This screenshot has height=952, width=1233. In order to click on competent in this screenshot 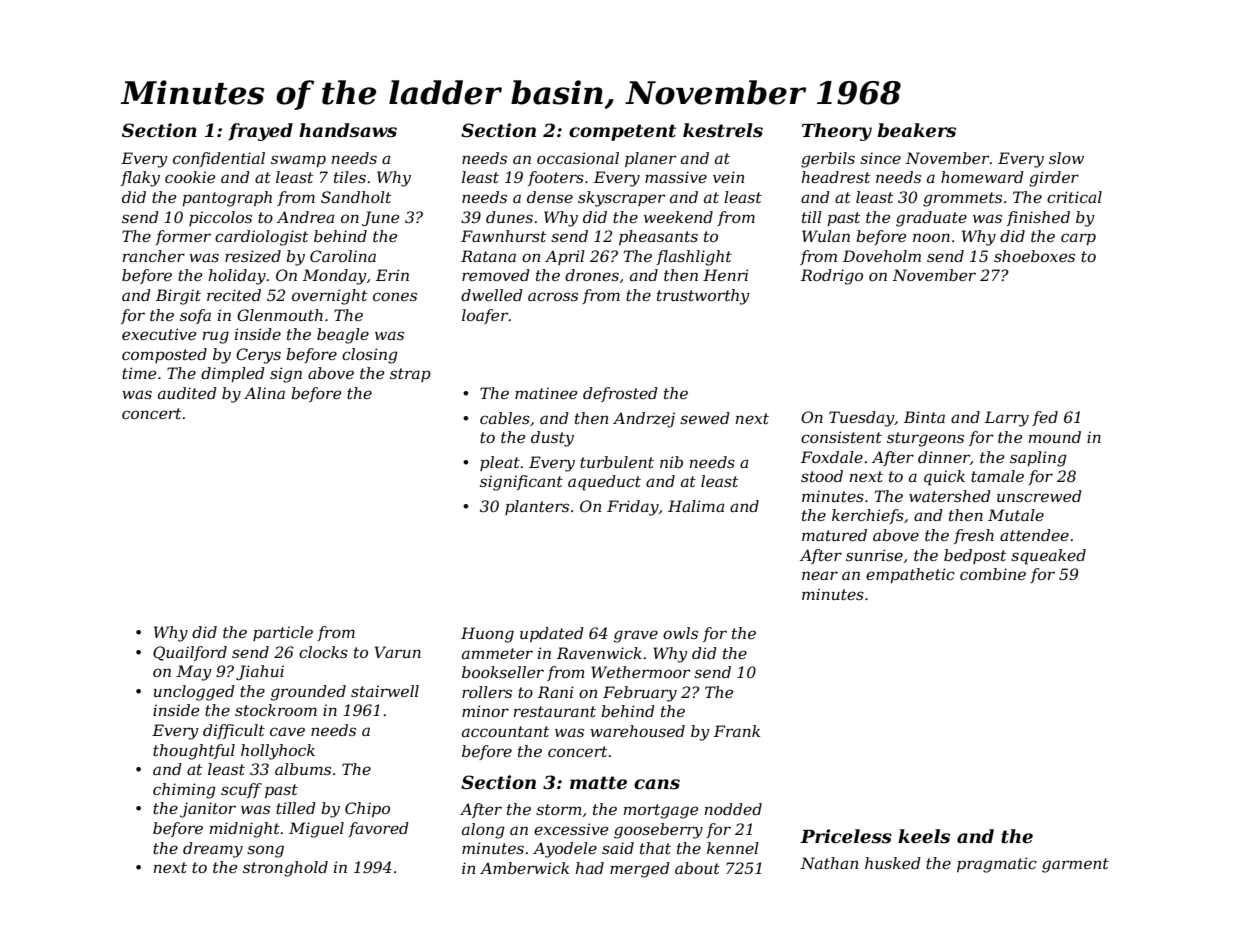, I will do `click(622, 132)`.
